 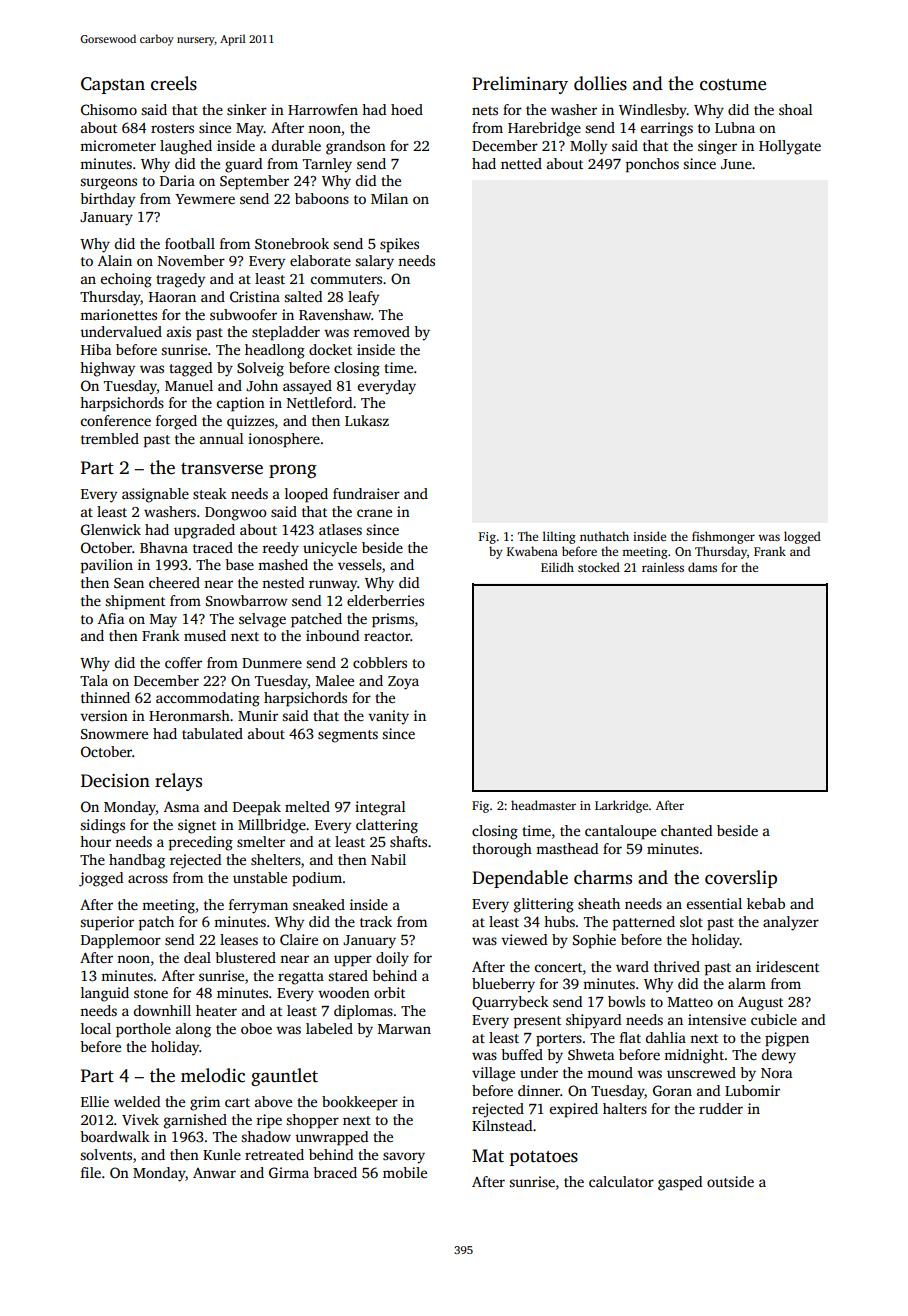 I want to click on Windlesby, so click(x=653, y=111).
